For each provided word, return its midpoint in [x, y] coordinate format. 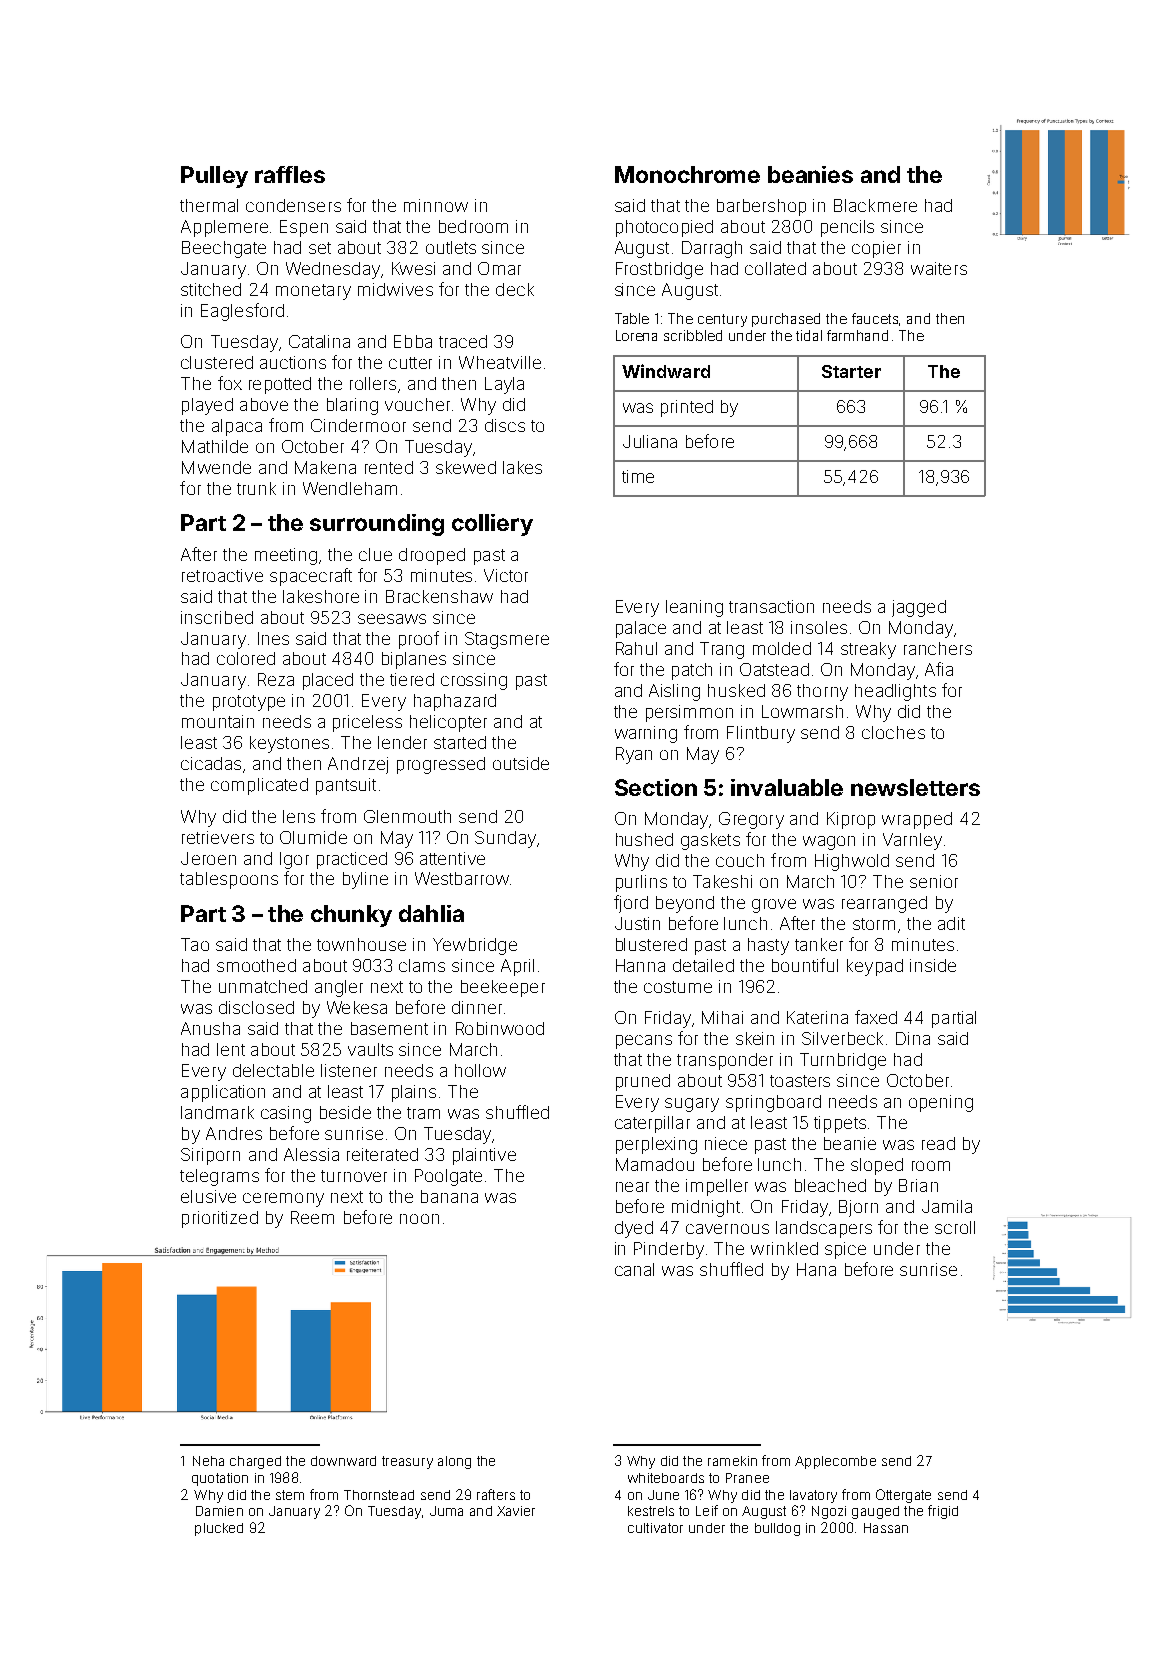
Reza [276, 679]
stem [290, 1495]
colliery [492, 525]
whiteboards [666, 1478]
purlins [641, 883]
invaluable [787, 787]
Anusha [210, 1028]
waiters [939, 268]
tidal [809, 335]
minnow [436, 205]
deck [515, 289]
